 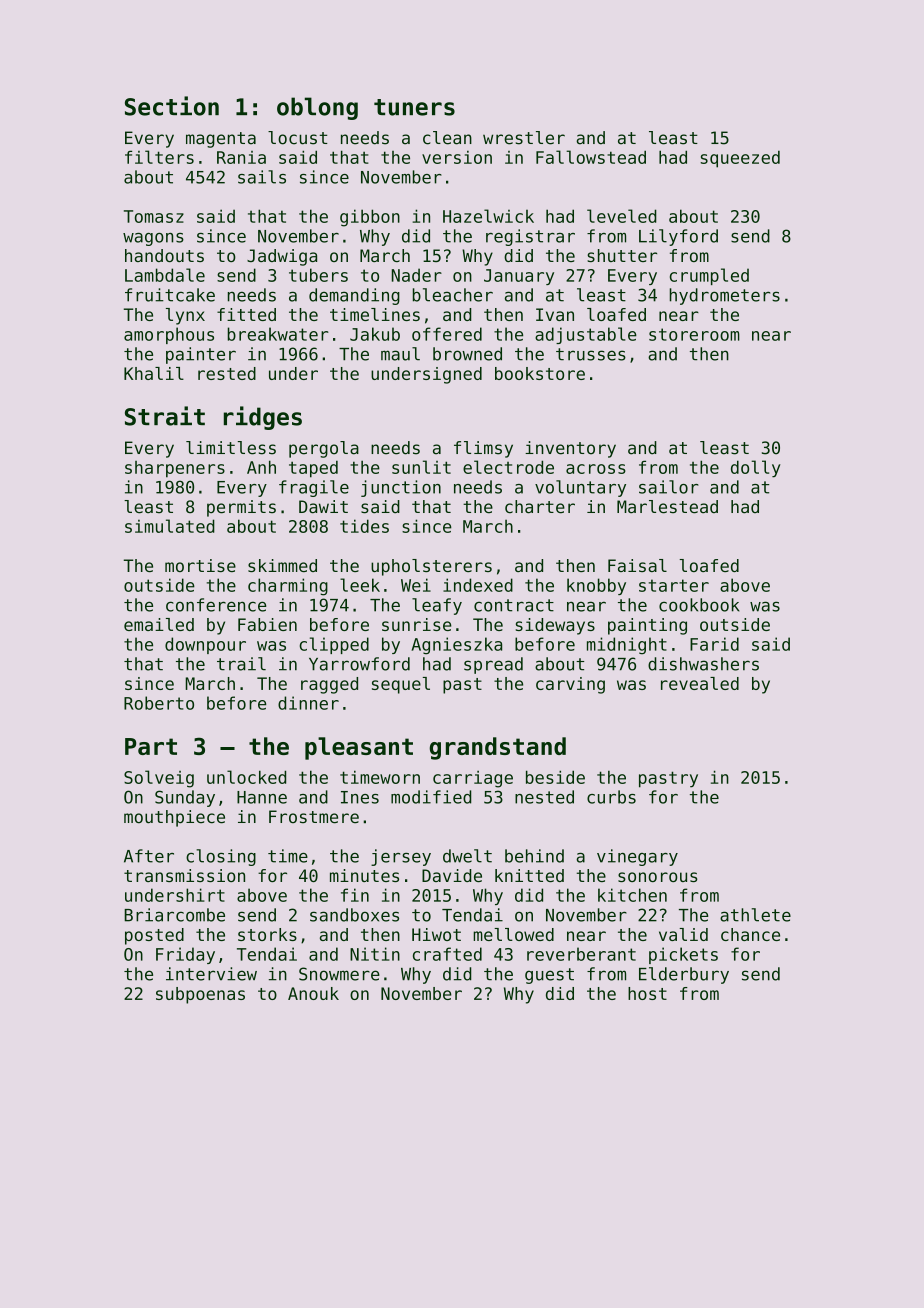 What do you see at coordinates (172, 106) in the document?
I see `Section` at bounding box center [172, 106].
